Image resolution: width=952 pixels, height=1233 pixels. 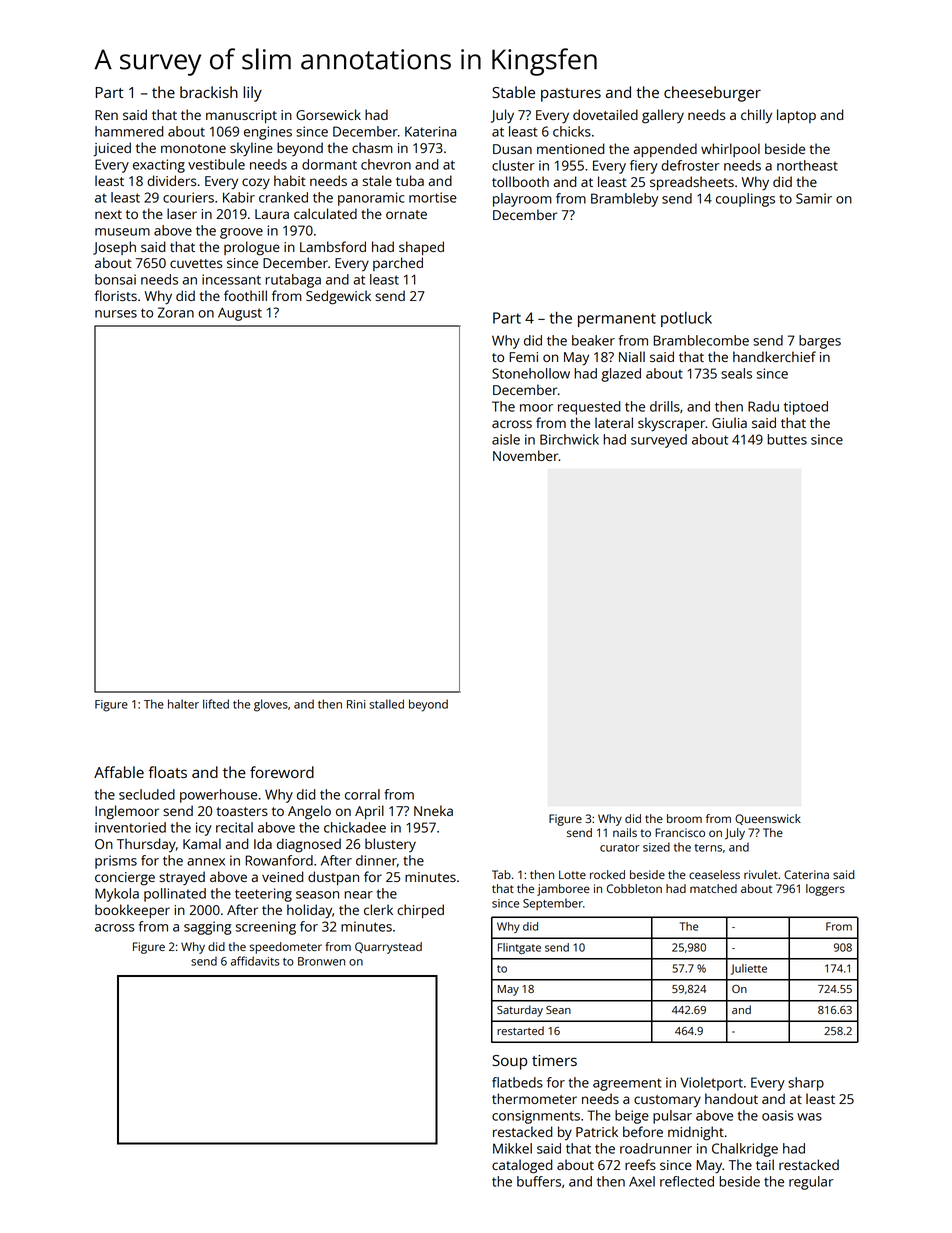 What do you see at coordinates (119, 772) in the screenshot?
I see `Affable` at bounding box center [119, 772].
